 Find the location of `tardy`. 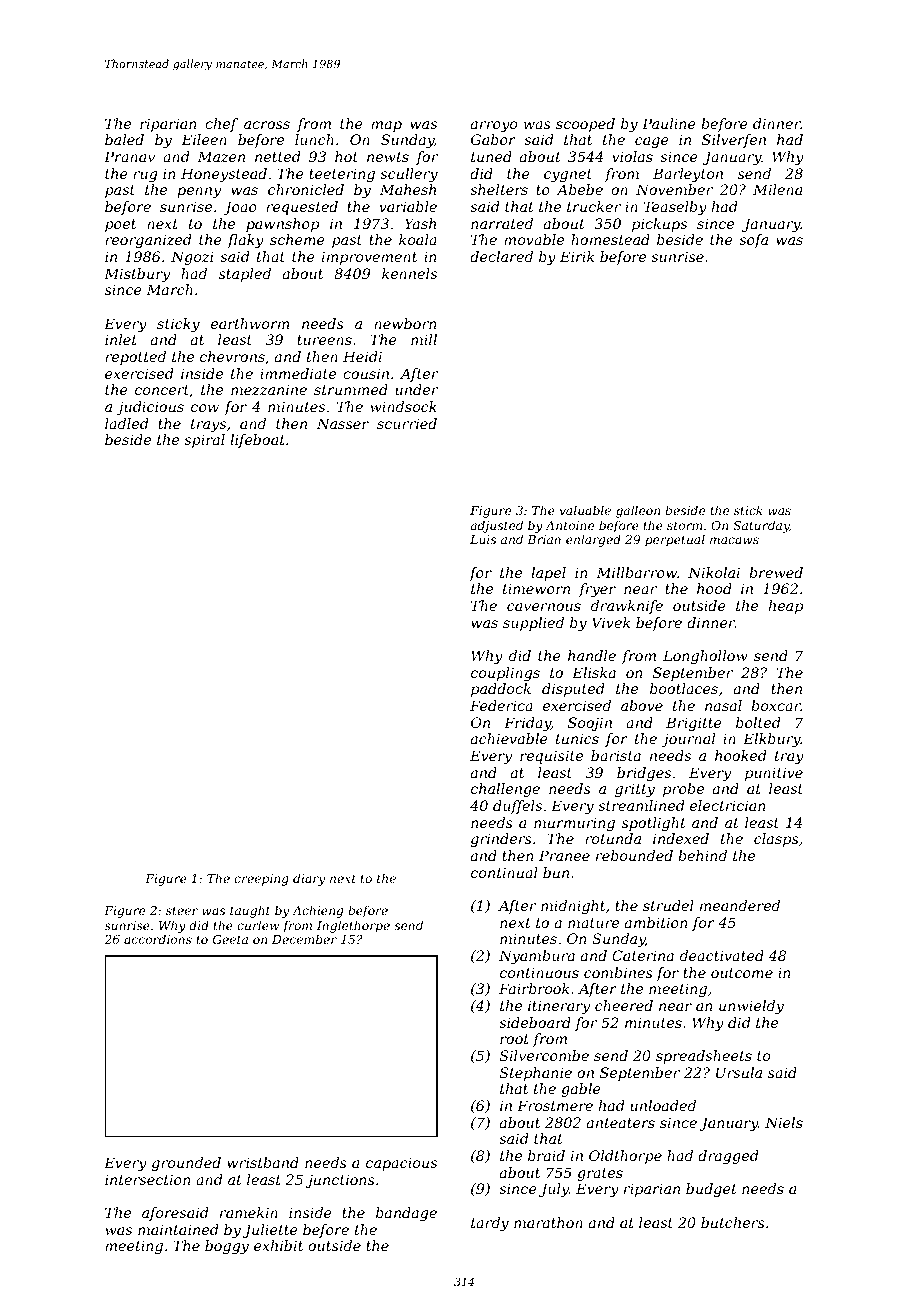

tardy is located at coordinates (490, 1224).
